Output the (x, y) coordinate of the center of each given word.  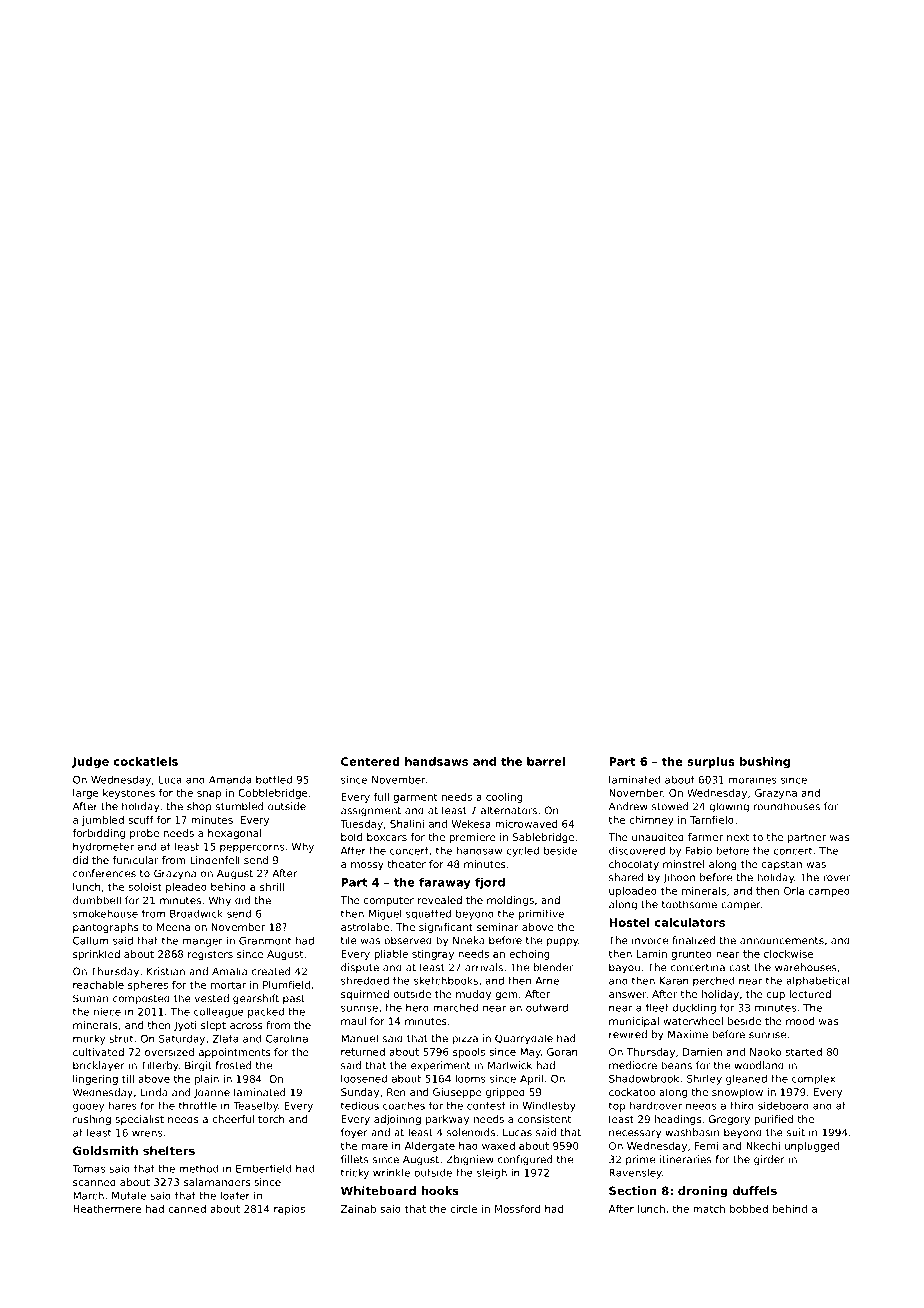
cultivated (98, 1052)
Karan (674, 981)
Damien (702, 1052)
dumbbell (97, 900)
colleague (219, 1013)
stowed (670, 806)
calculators (690, 922)
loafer (235, 1195)
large (86, 794)
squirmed (365, 995)
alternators (509, 810)
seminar (498, 927)
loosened (364, 1079)
